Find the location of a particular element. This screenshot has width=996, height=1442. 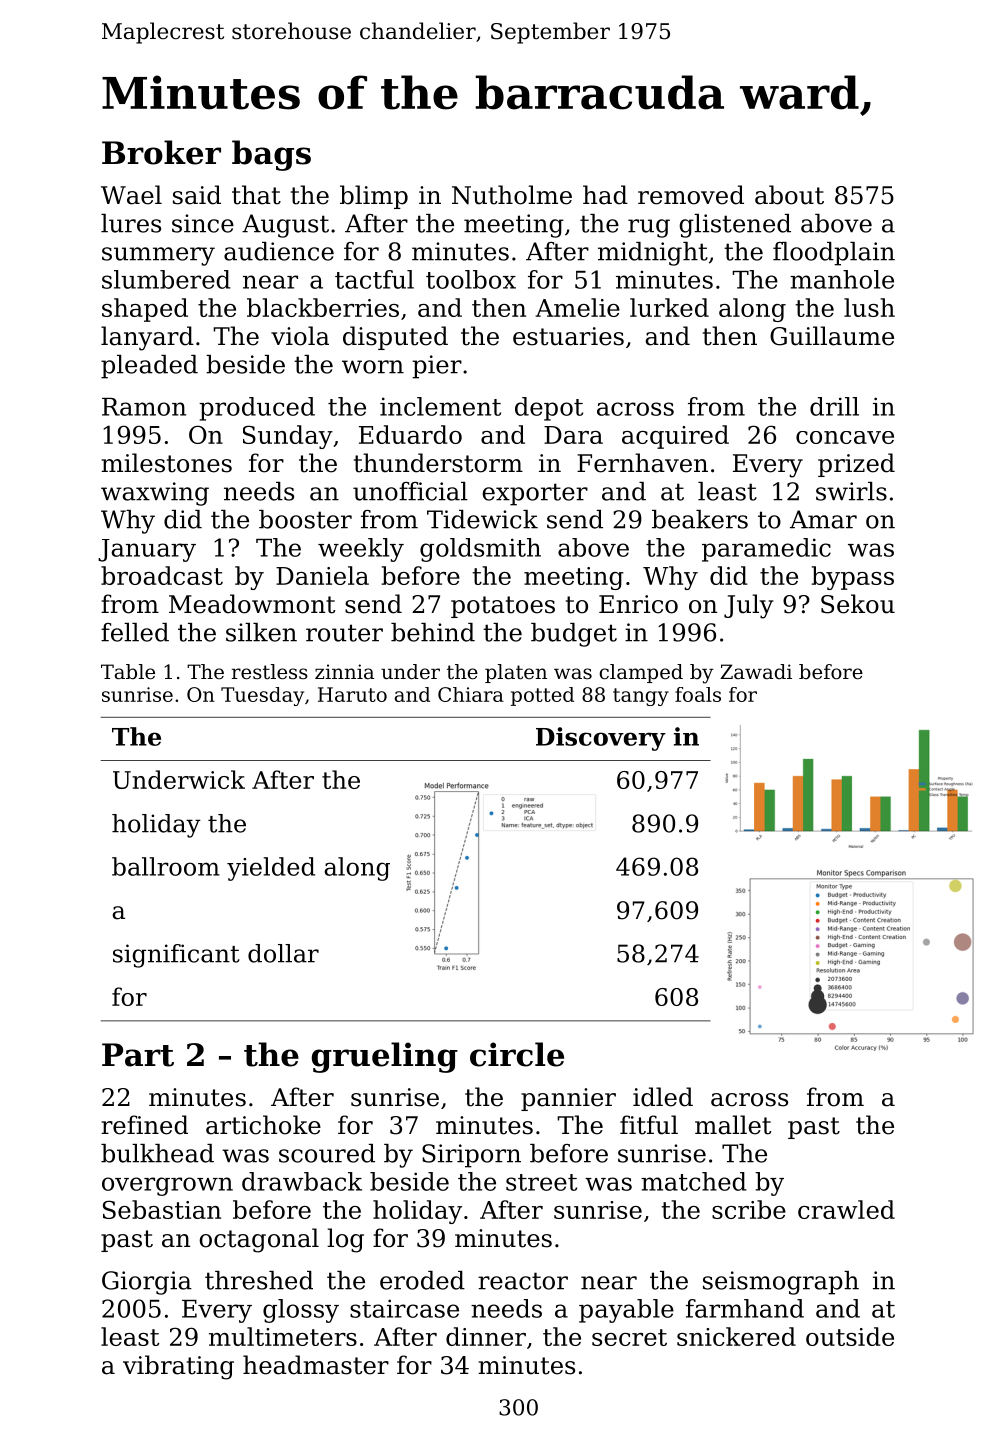

dollar is located at coordinates (283, 953).
